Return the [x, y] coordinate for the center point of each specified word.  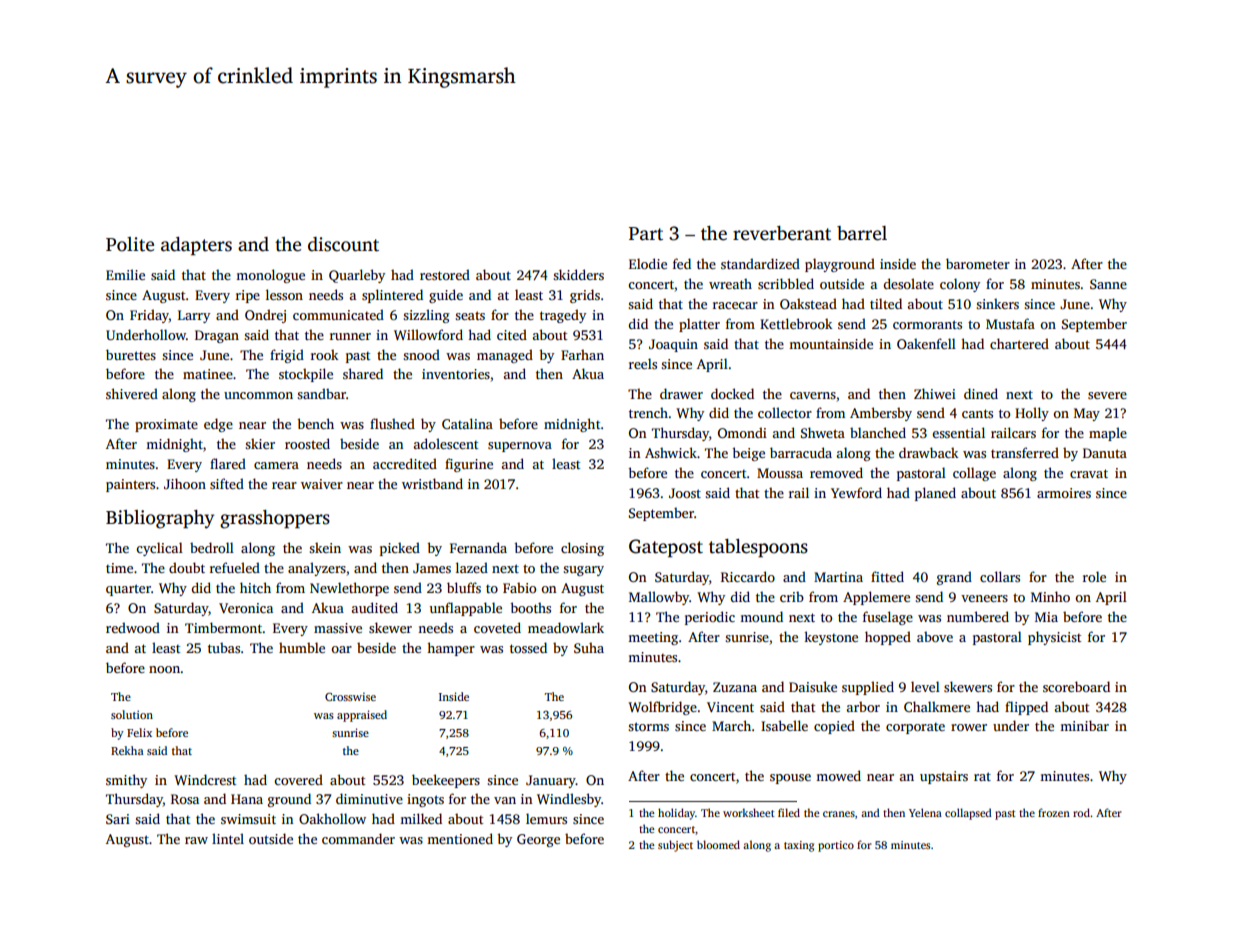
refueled [235, 567]
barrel [862, 233]
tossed [528, 647]
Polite [130, 244]
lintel [228, 838]
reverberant [782, 233]
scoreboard [1076, 686]
